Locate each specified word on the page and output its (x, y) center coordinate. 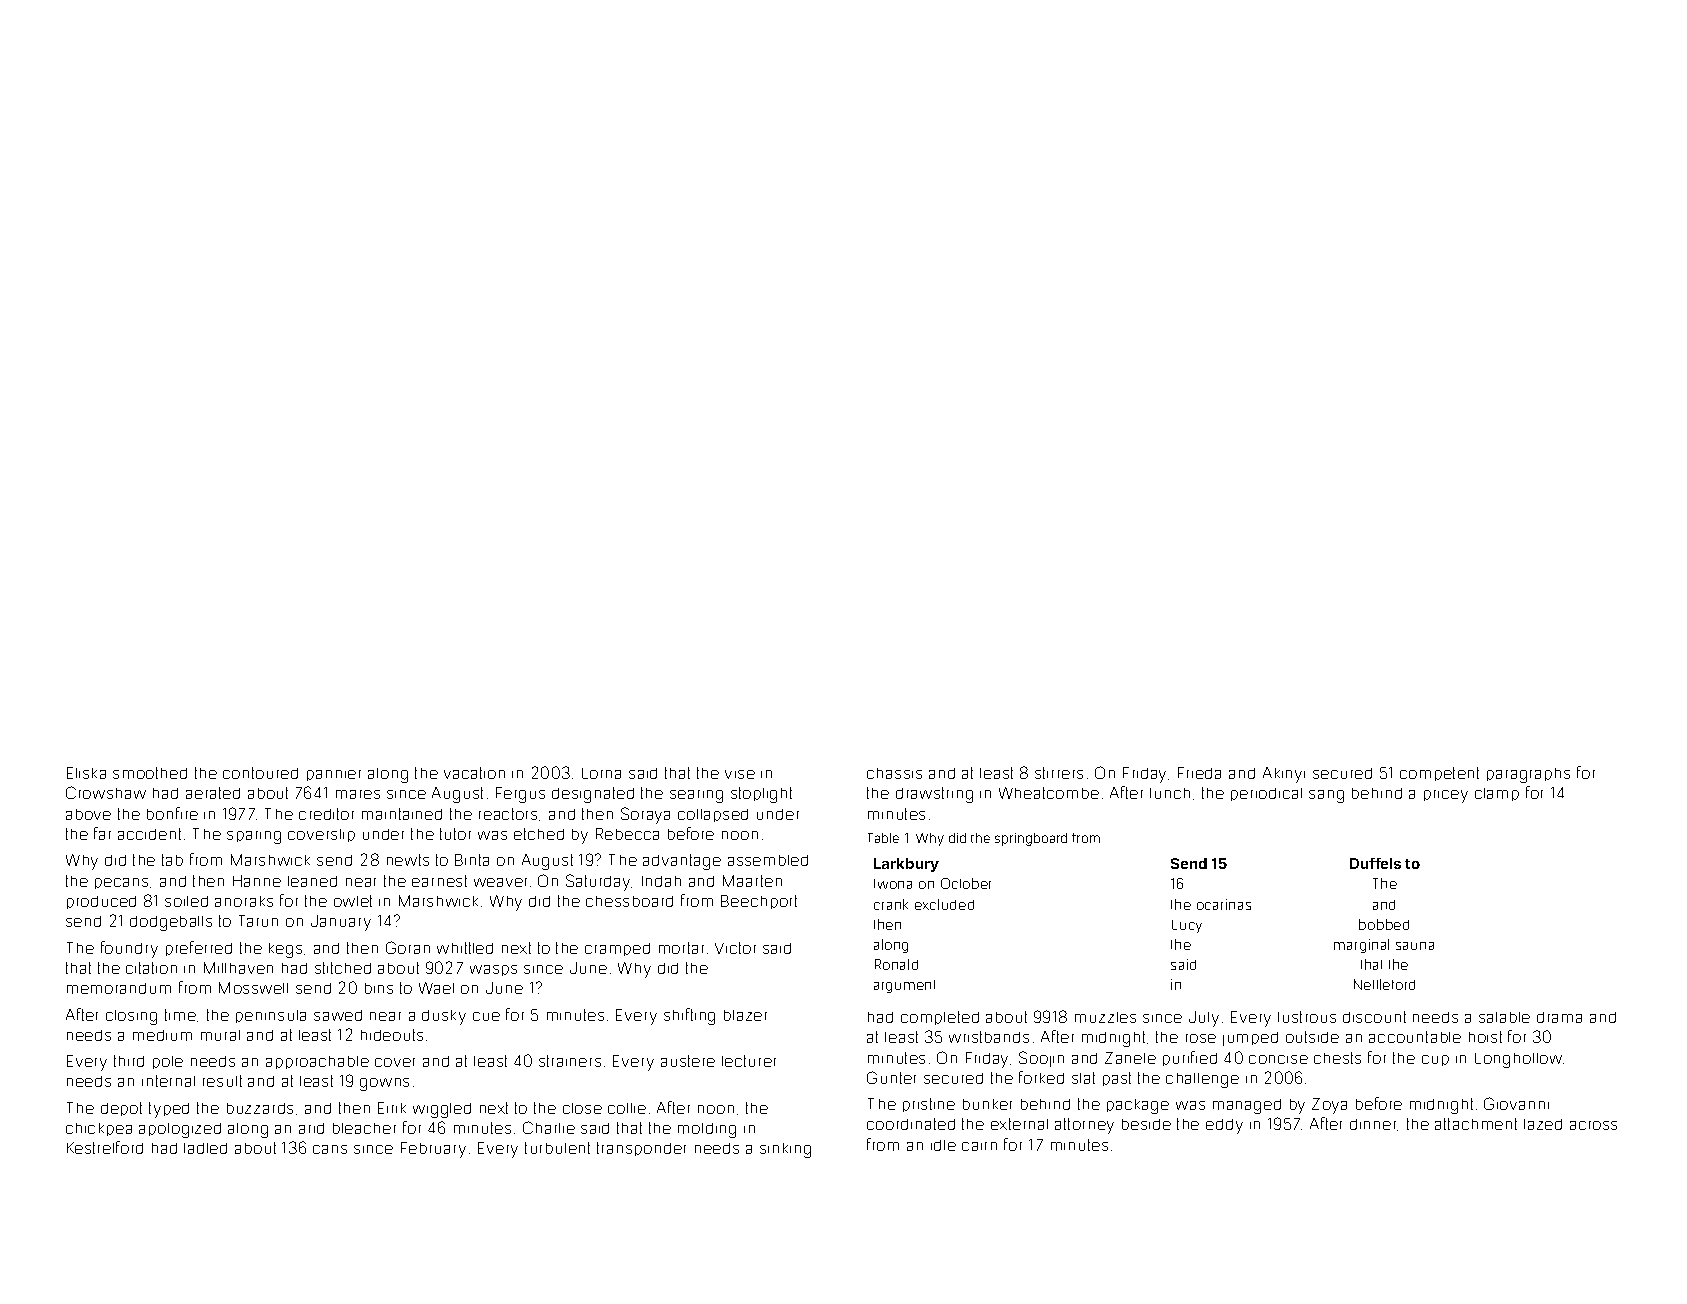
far (102, 833)
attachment (1476, 1124)
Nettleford (1384, 984)
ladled (205, 1148)
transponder (641, 1149)
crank (891, 904)
